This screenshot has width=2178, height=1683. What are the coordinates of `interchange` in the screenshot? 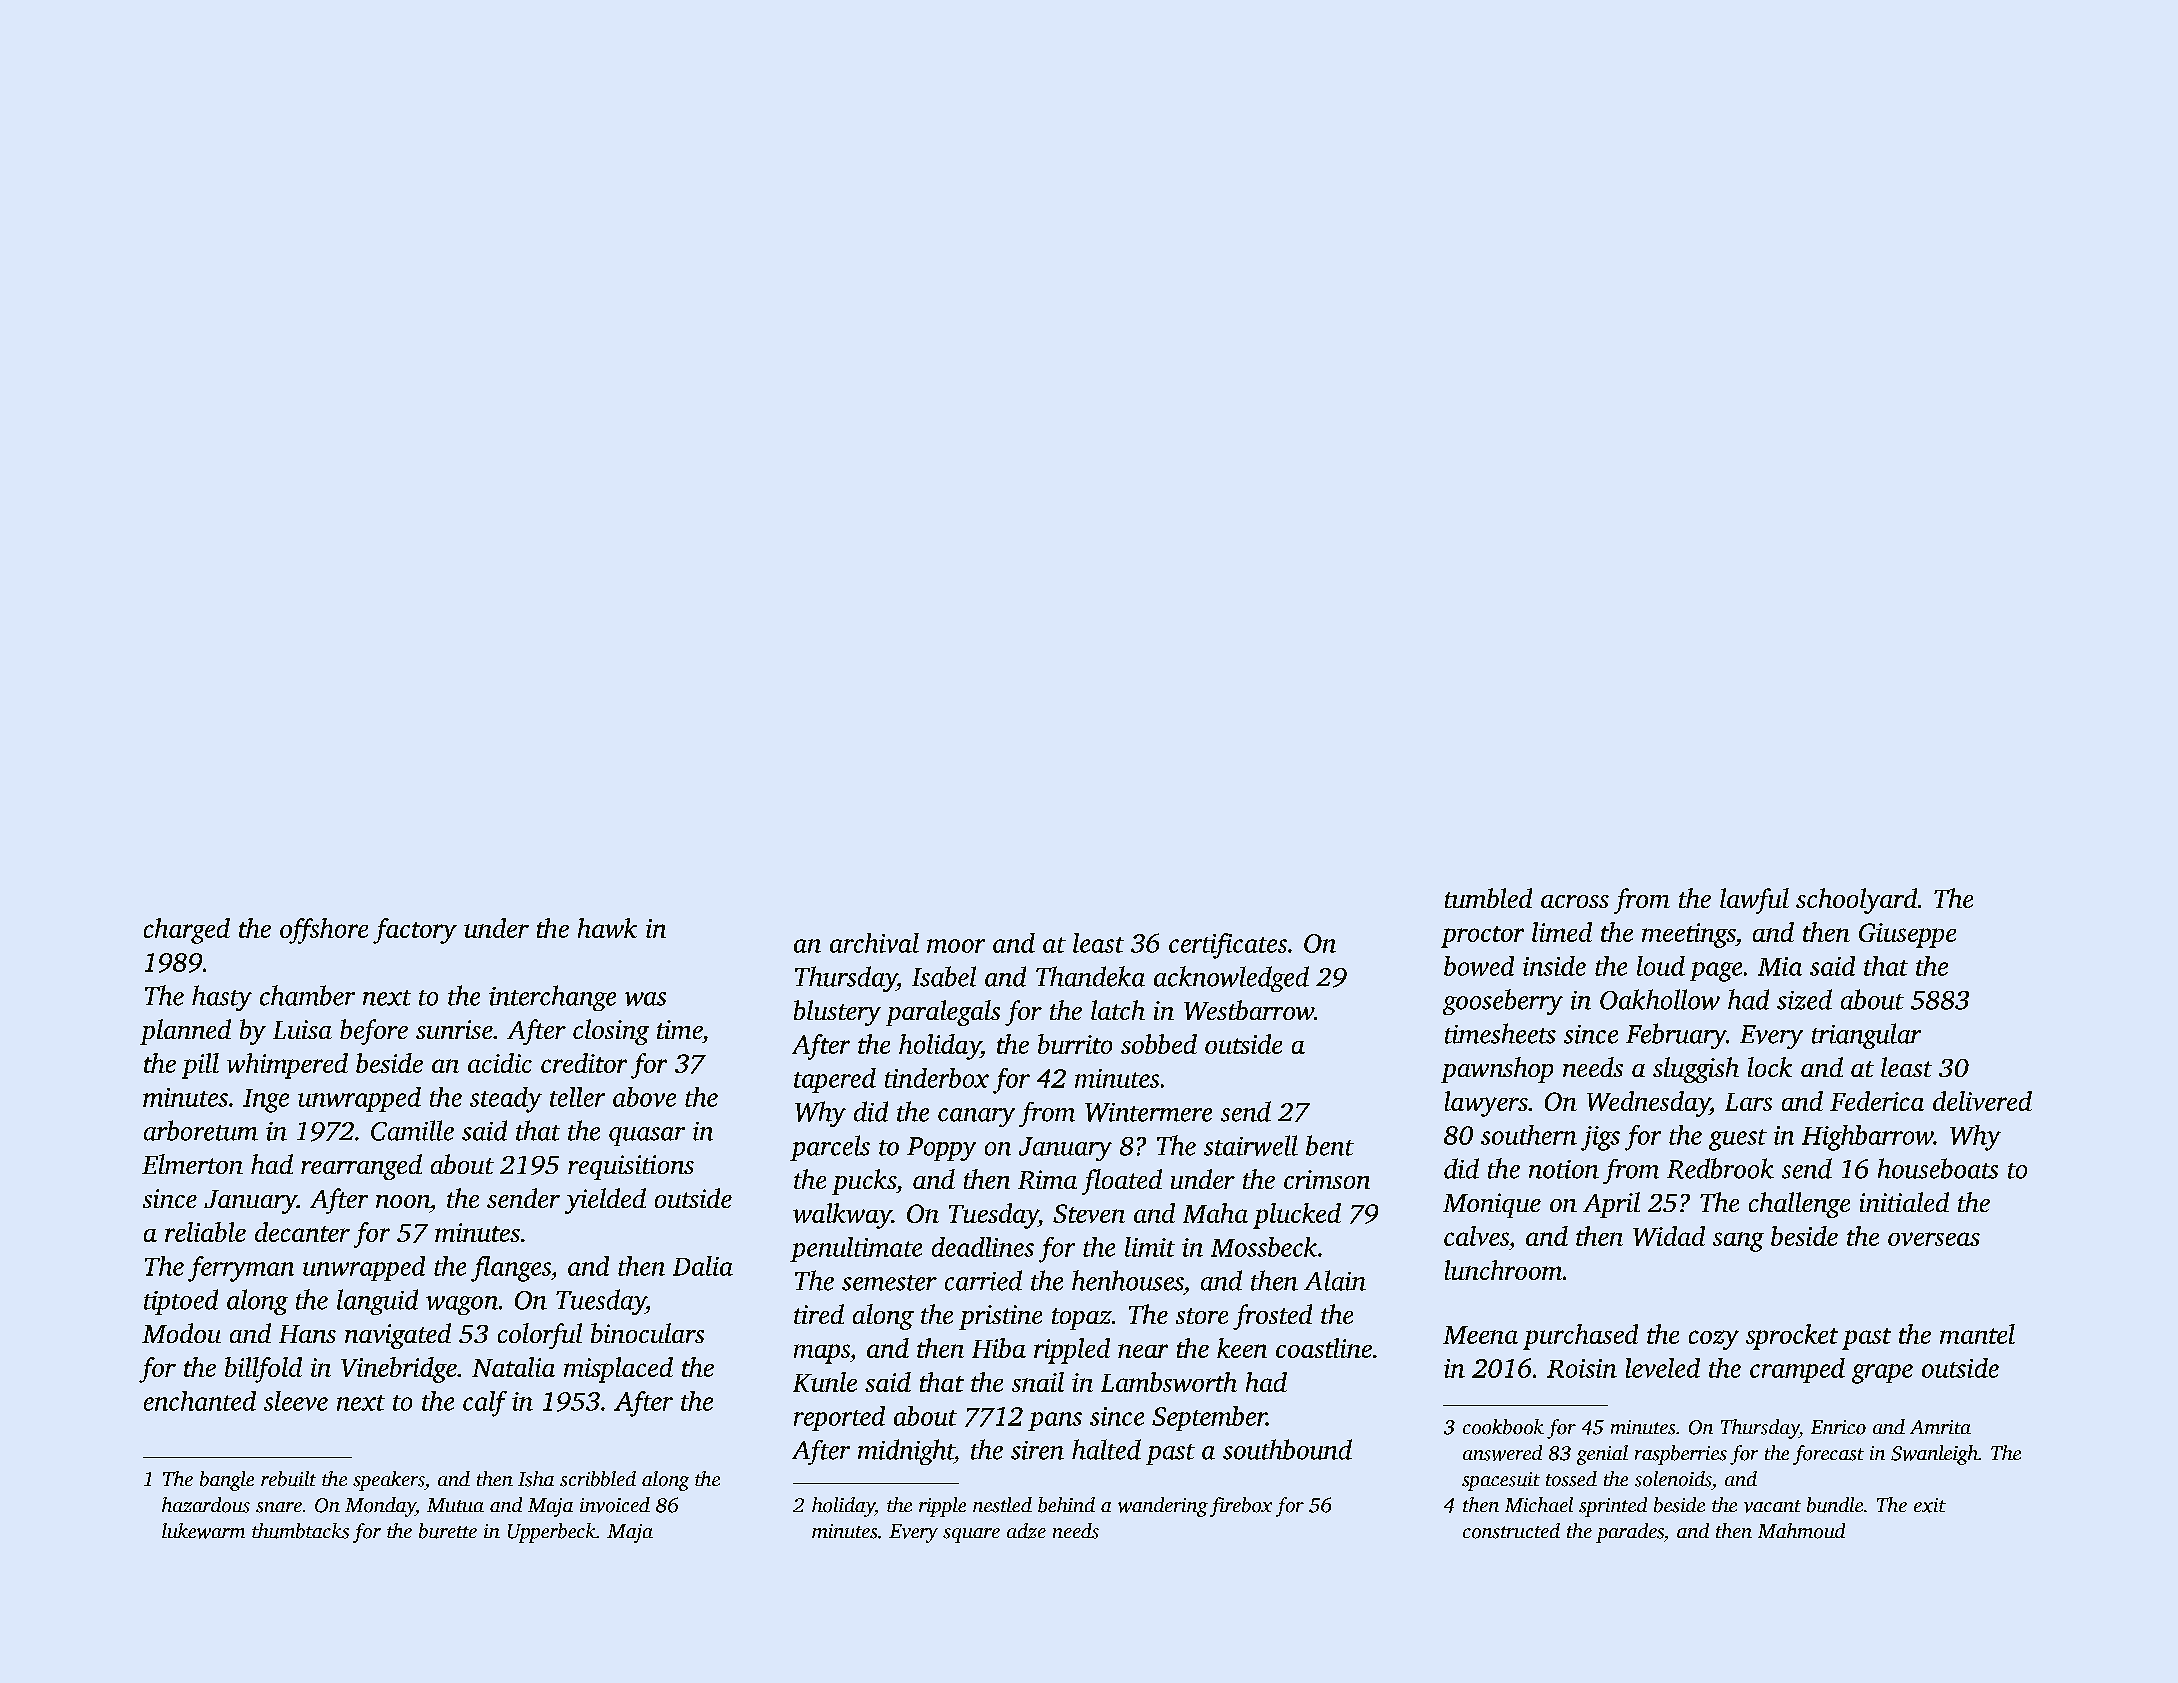 It's located at (552, 998).
